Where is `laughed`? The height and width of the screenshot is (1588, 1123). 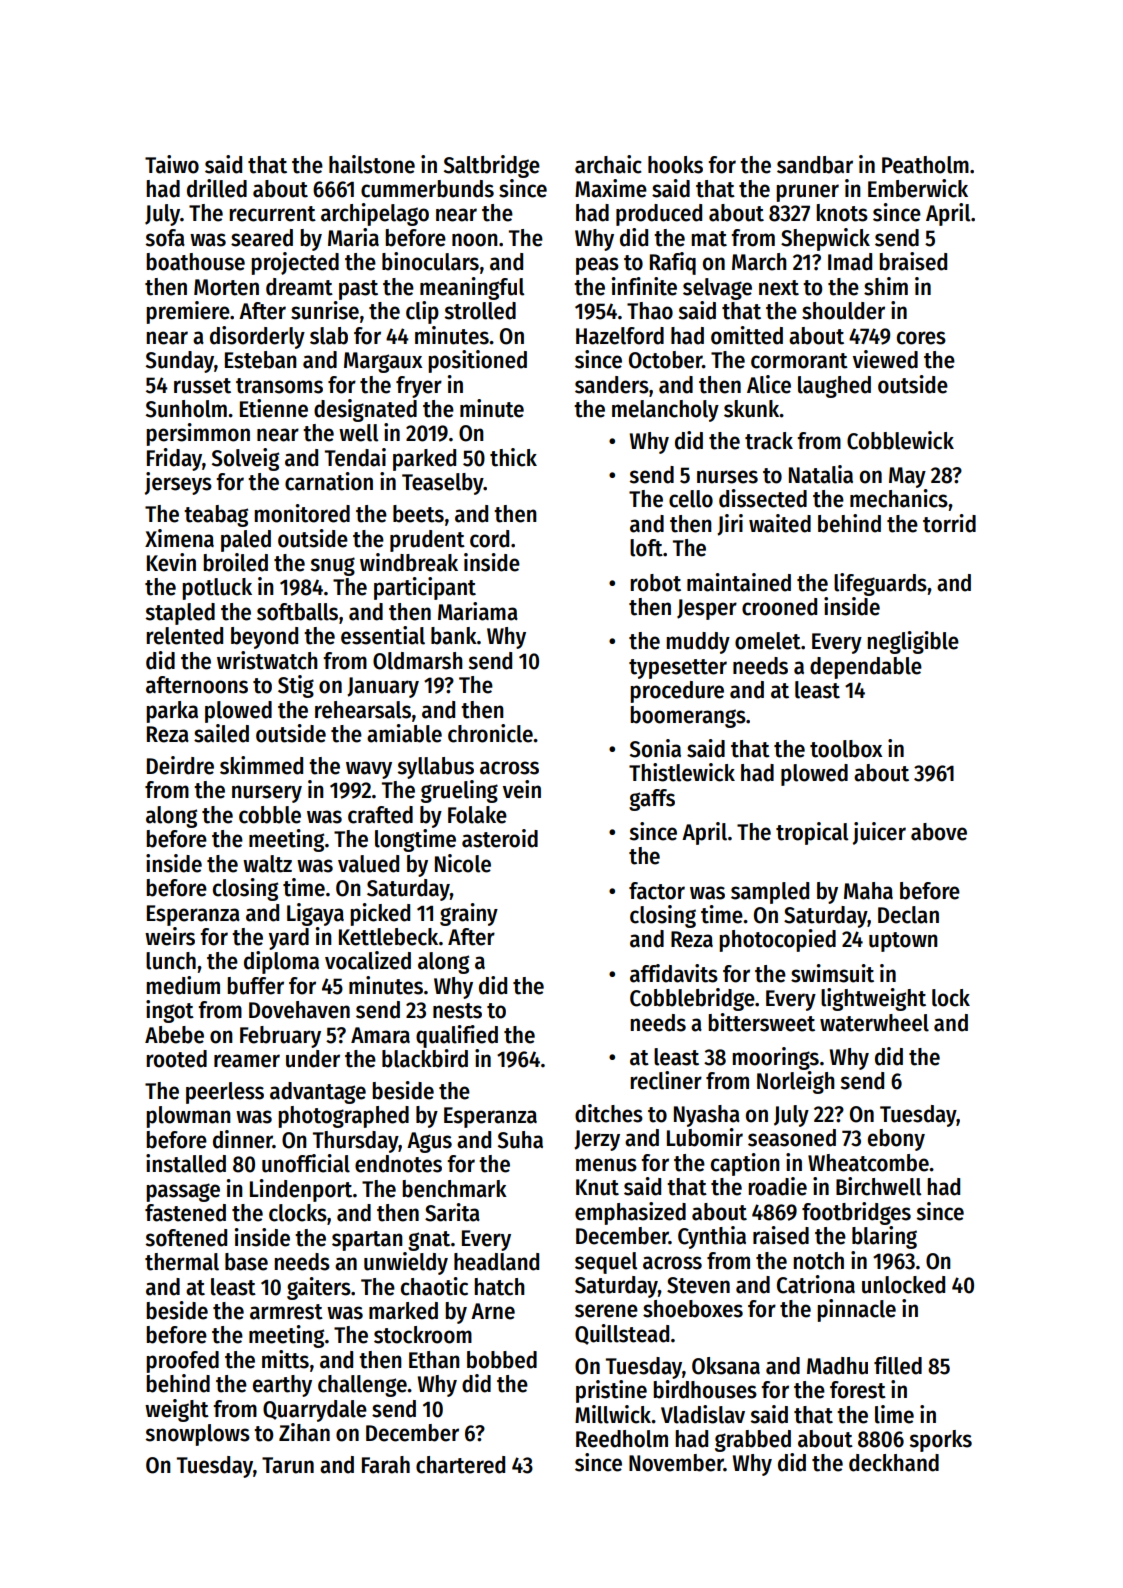 laughed is located at coordinates (834, 387).
